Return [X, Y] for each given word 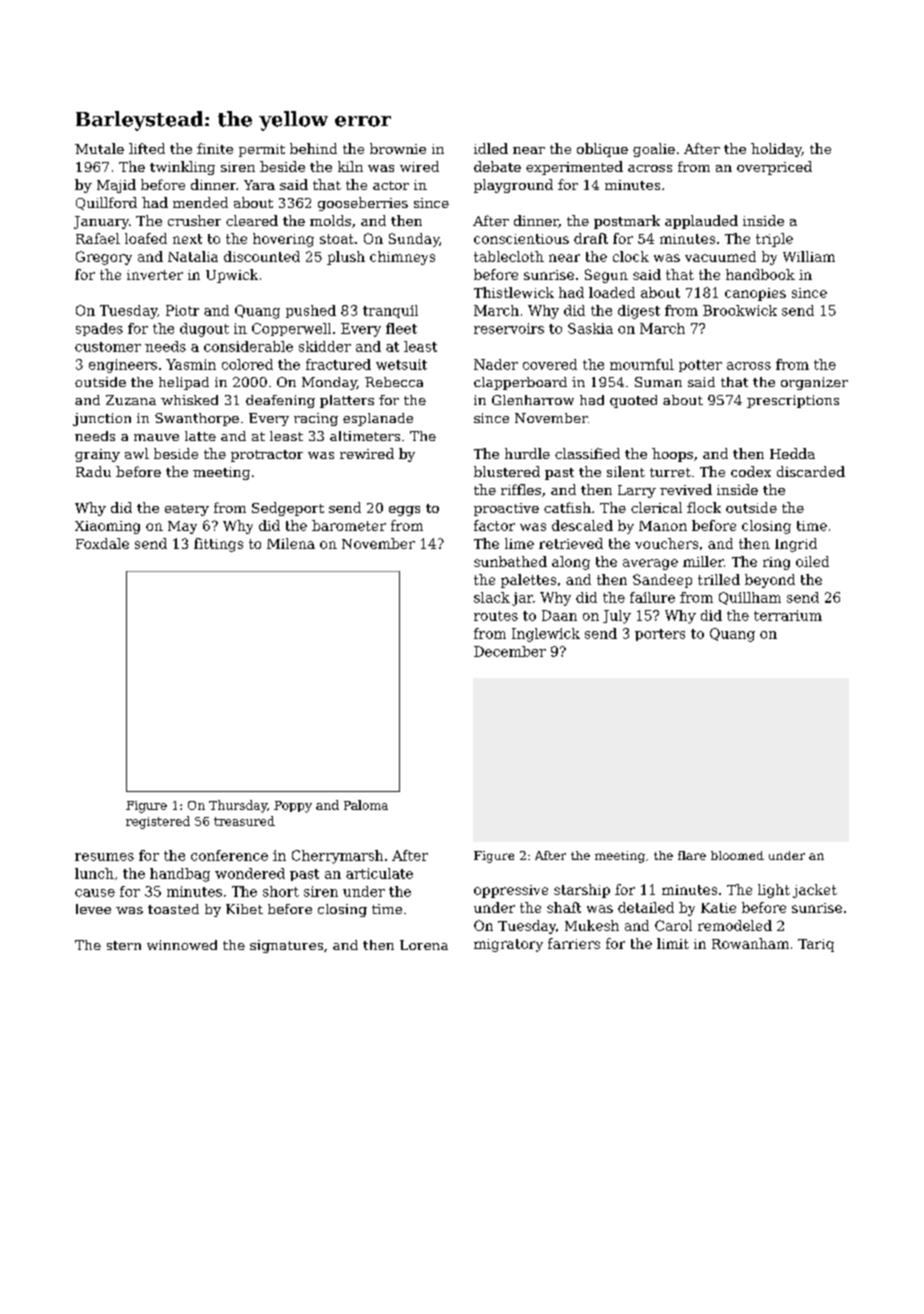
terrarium [788, 615]
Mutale [99, 148]
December [510, 651]
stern [124, 945]
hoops [672, 455]
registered [158, 822]
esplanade [378, 419]
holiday [776, 150]
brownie [398, 148]
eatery [187, 510]
